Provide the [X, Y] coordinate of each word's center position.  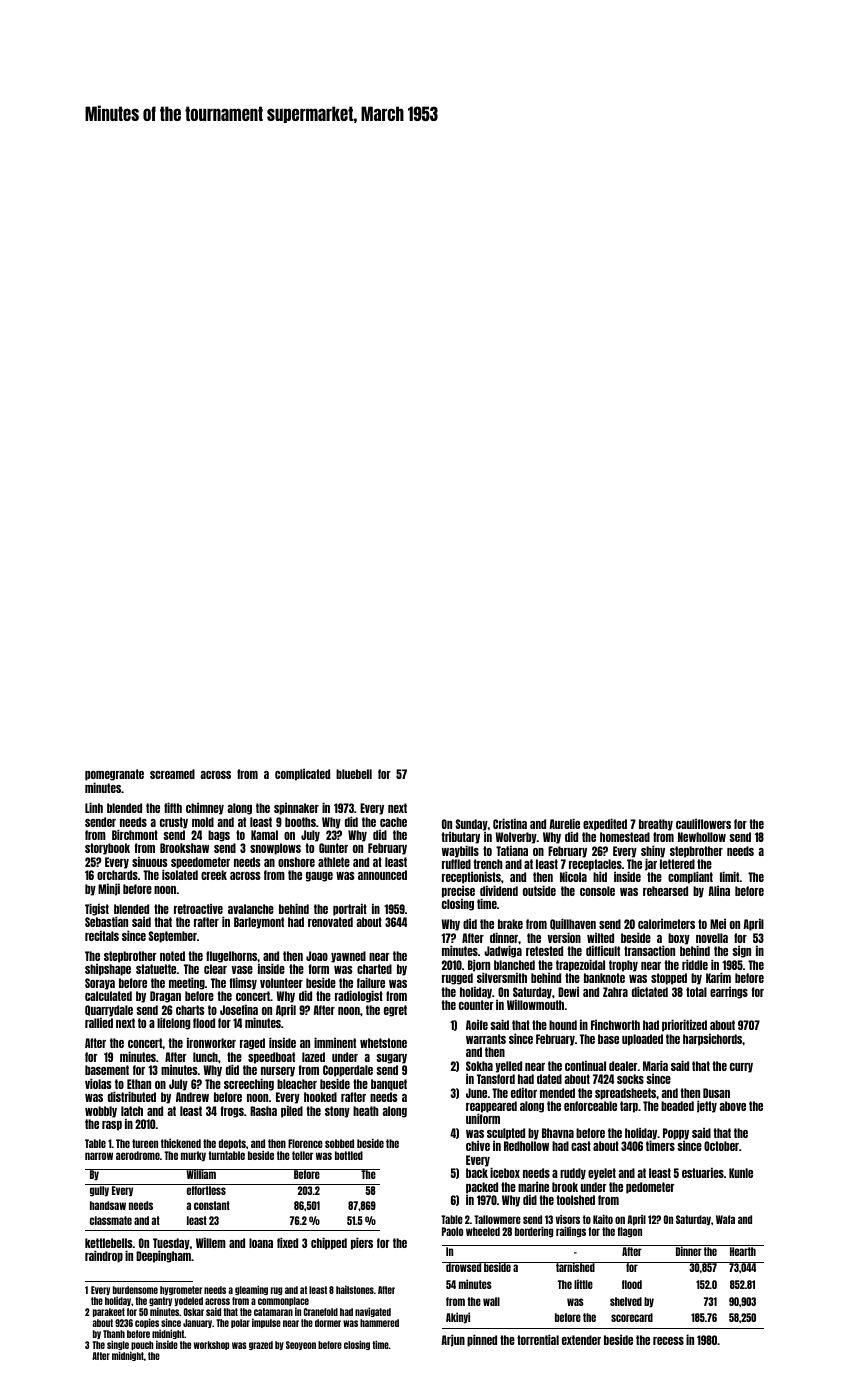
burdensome [135, 1290]
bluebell [354, 774]
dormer [328, 1323]
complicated [302, 774]
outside [539, 890]
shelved [626, 1301]
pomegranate [114, 775]
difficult [603, 950]
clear [215, 969]
